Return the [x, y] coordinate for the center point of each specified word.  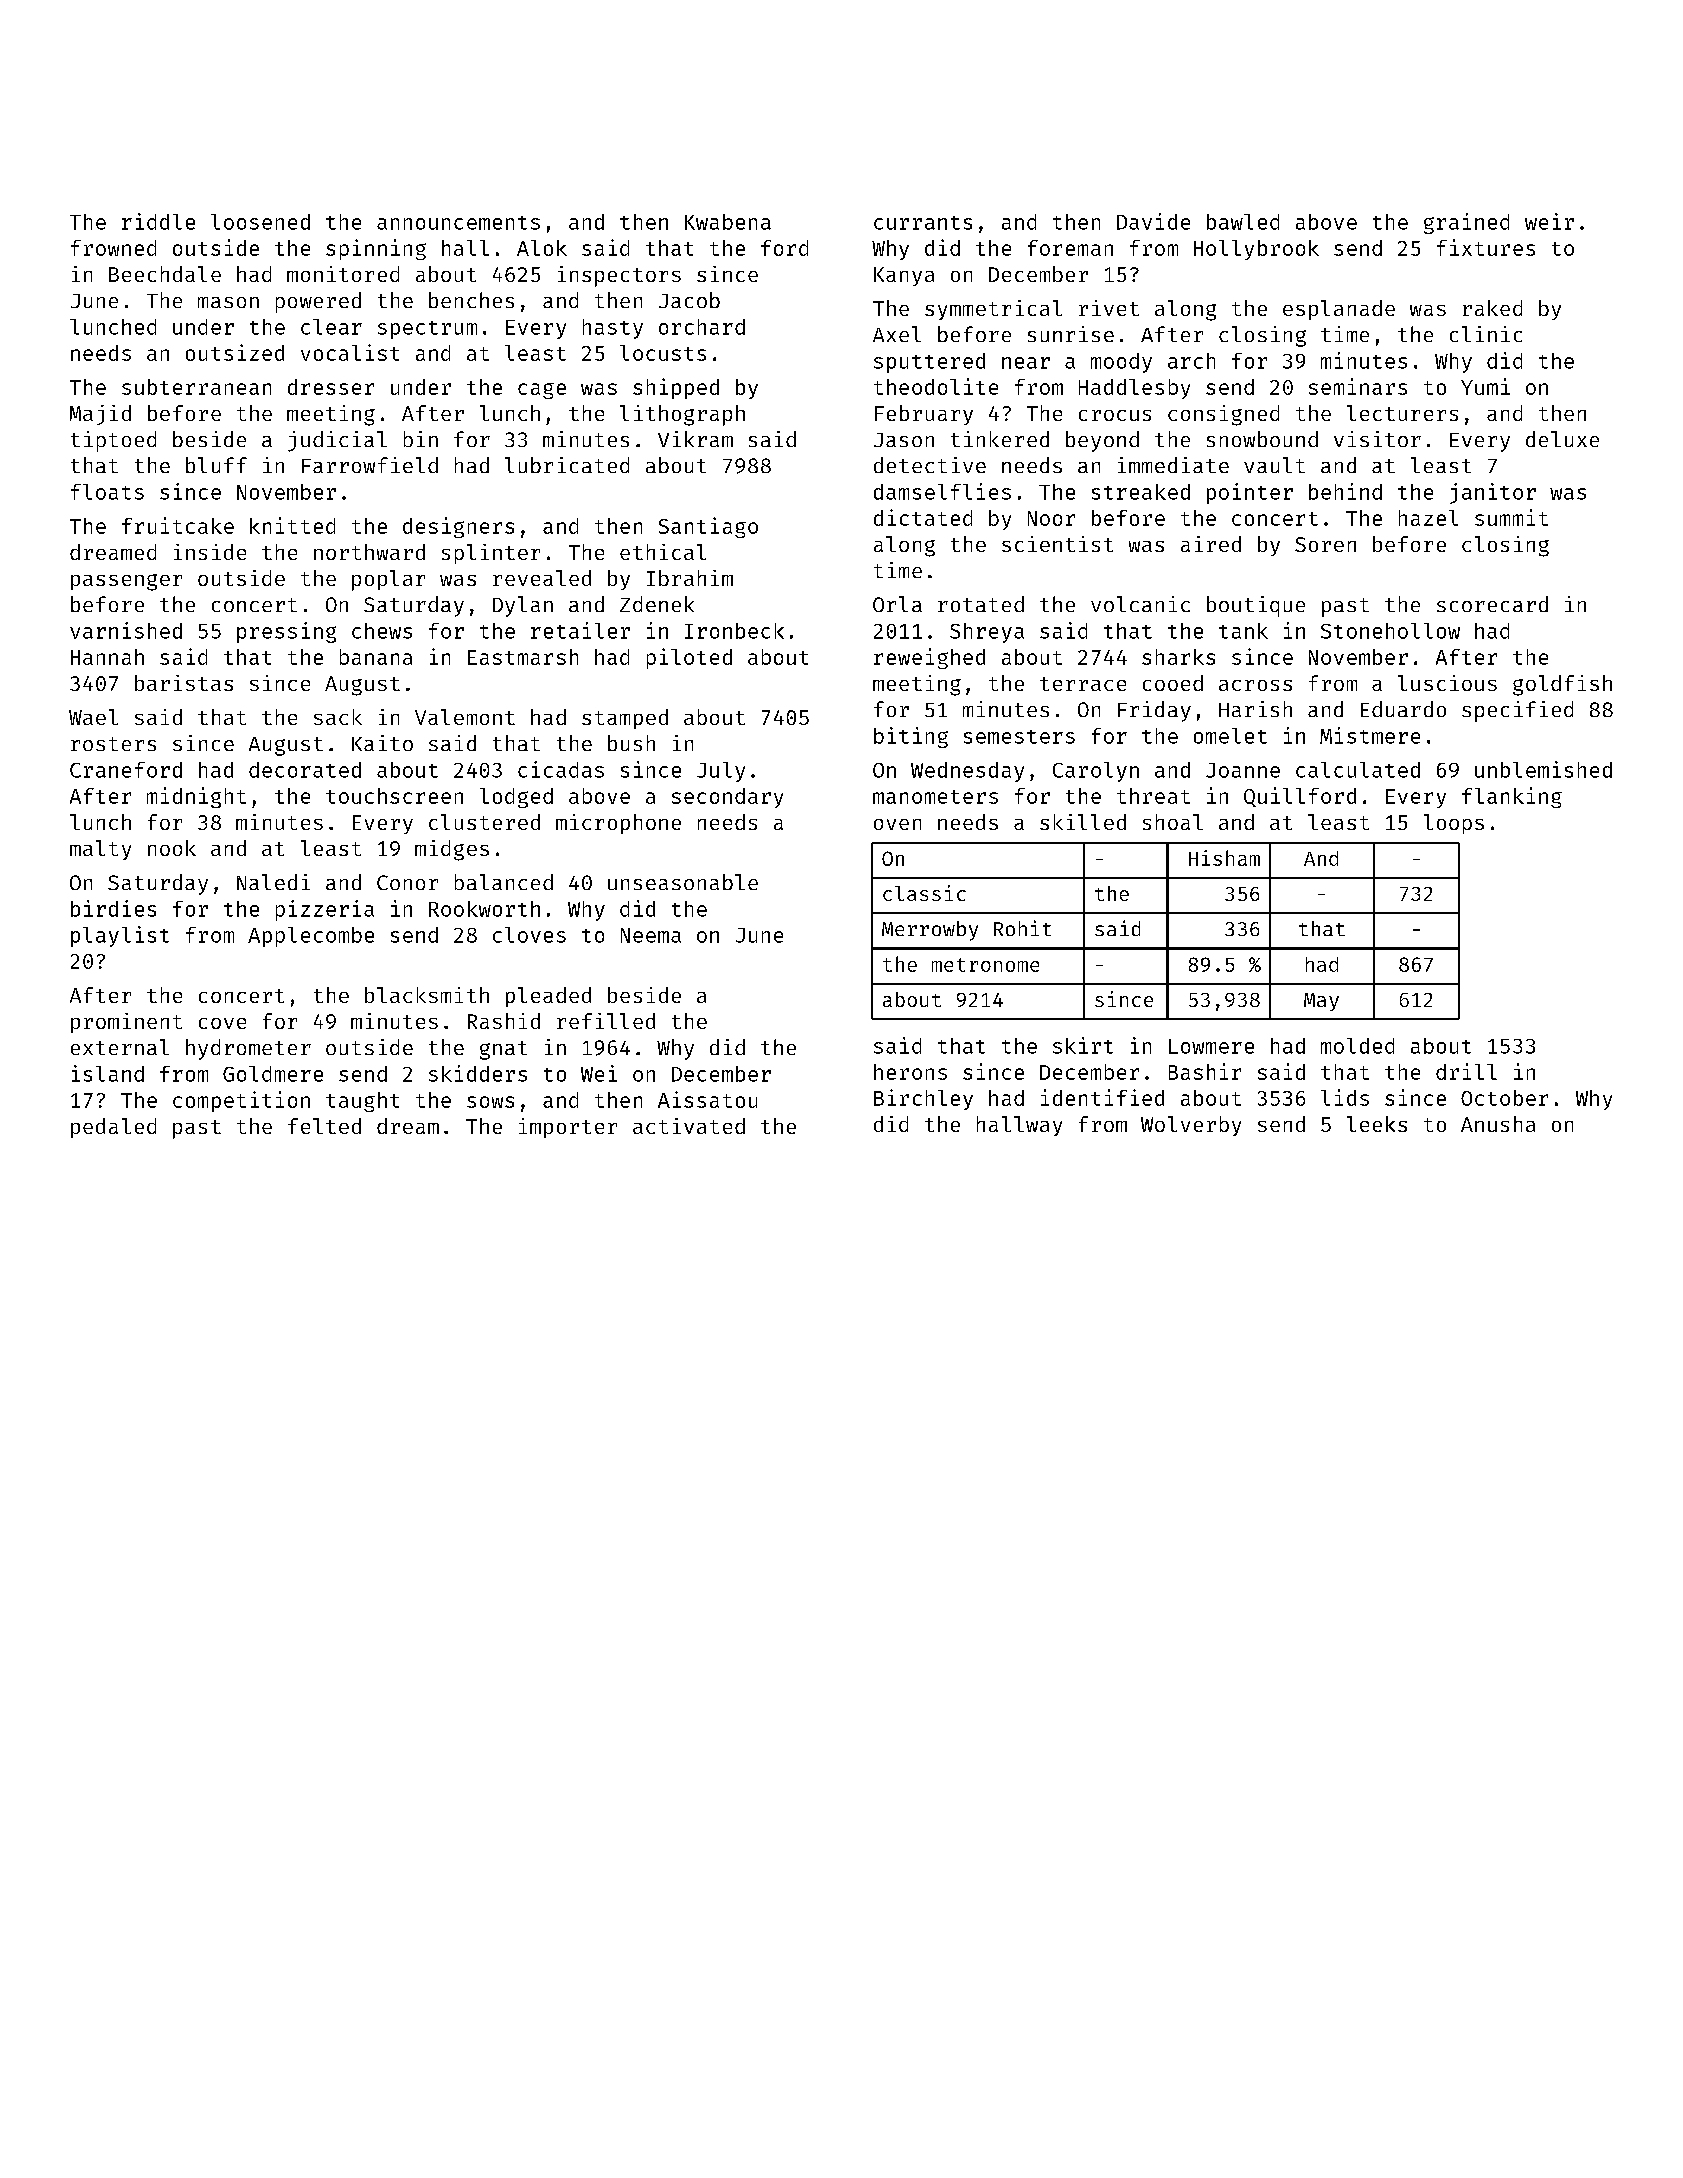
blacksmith [427, 995]
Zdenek [657, 604]
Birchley [923, 1099]
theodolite [936, 386]
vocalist [350, 352]
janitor [1493, 493]
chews [382, 631]
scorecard [1492, 604]
